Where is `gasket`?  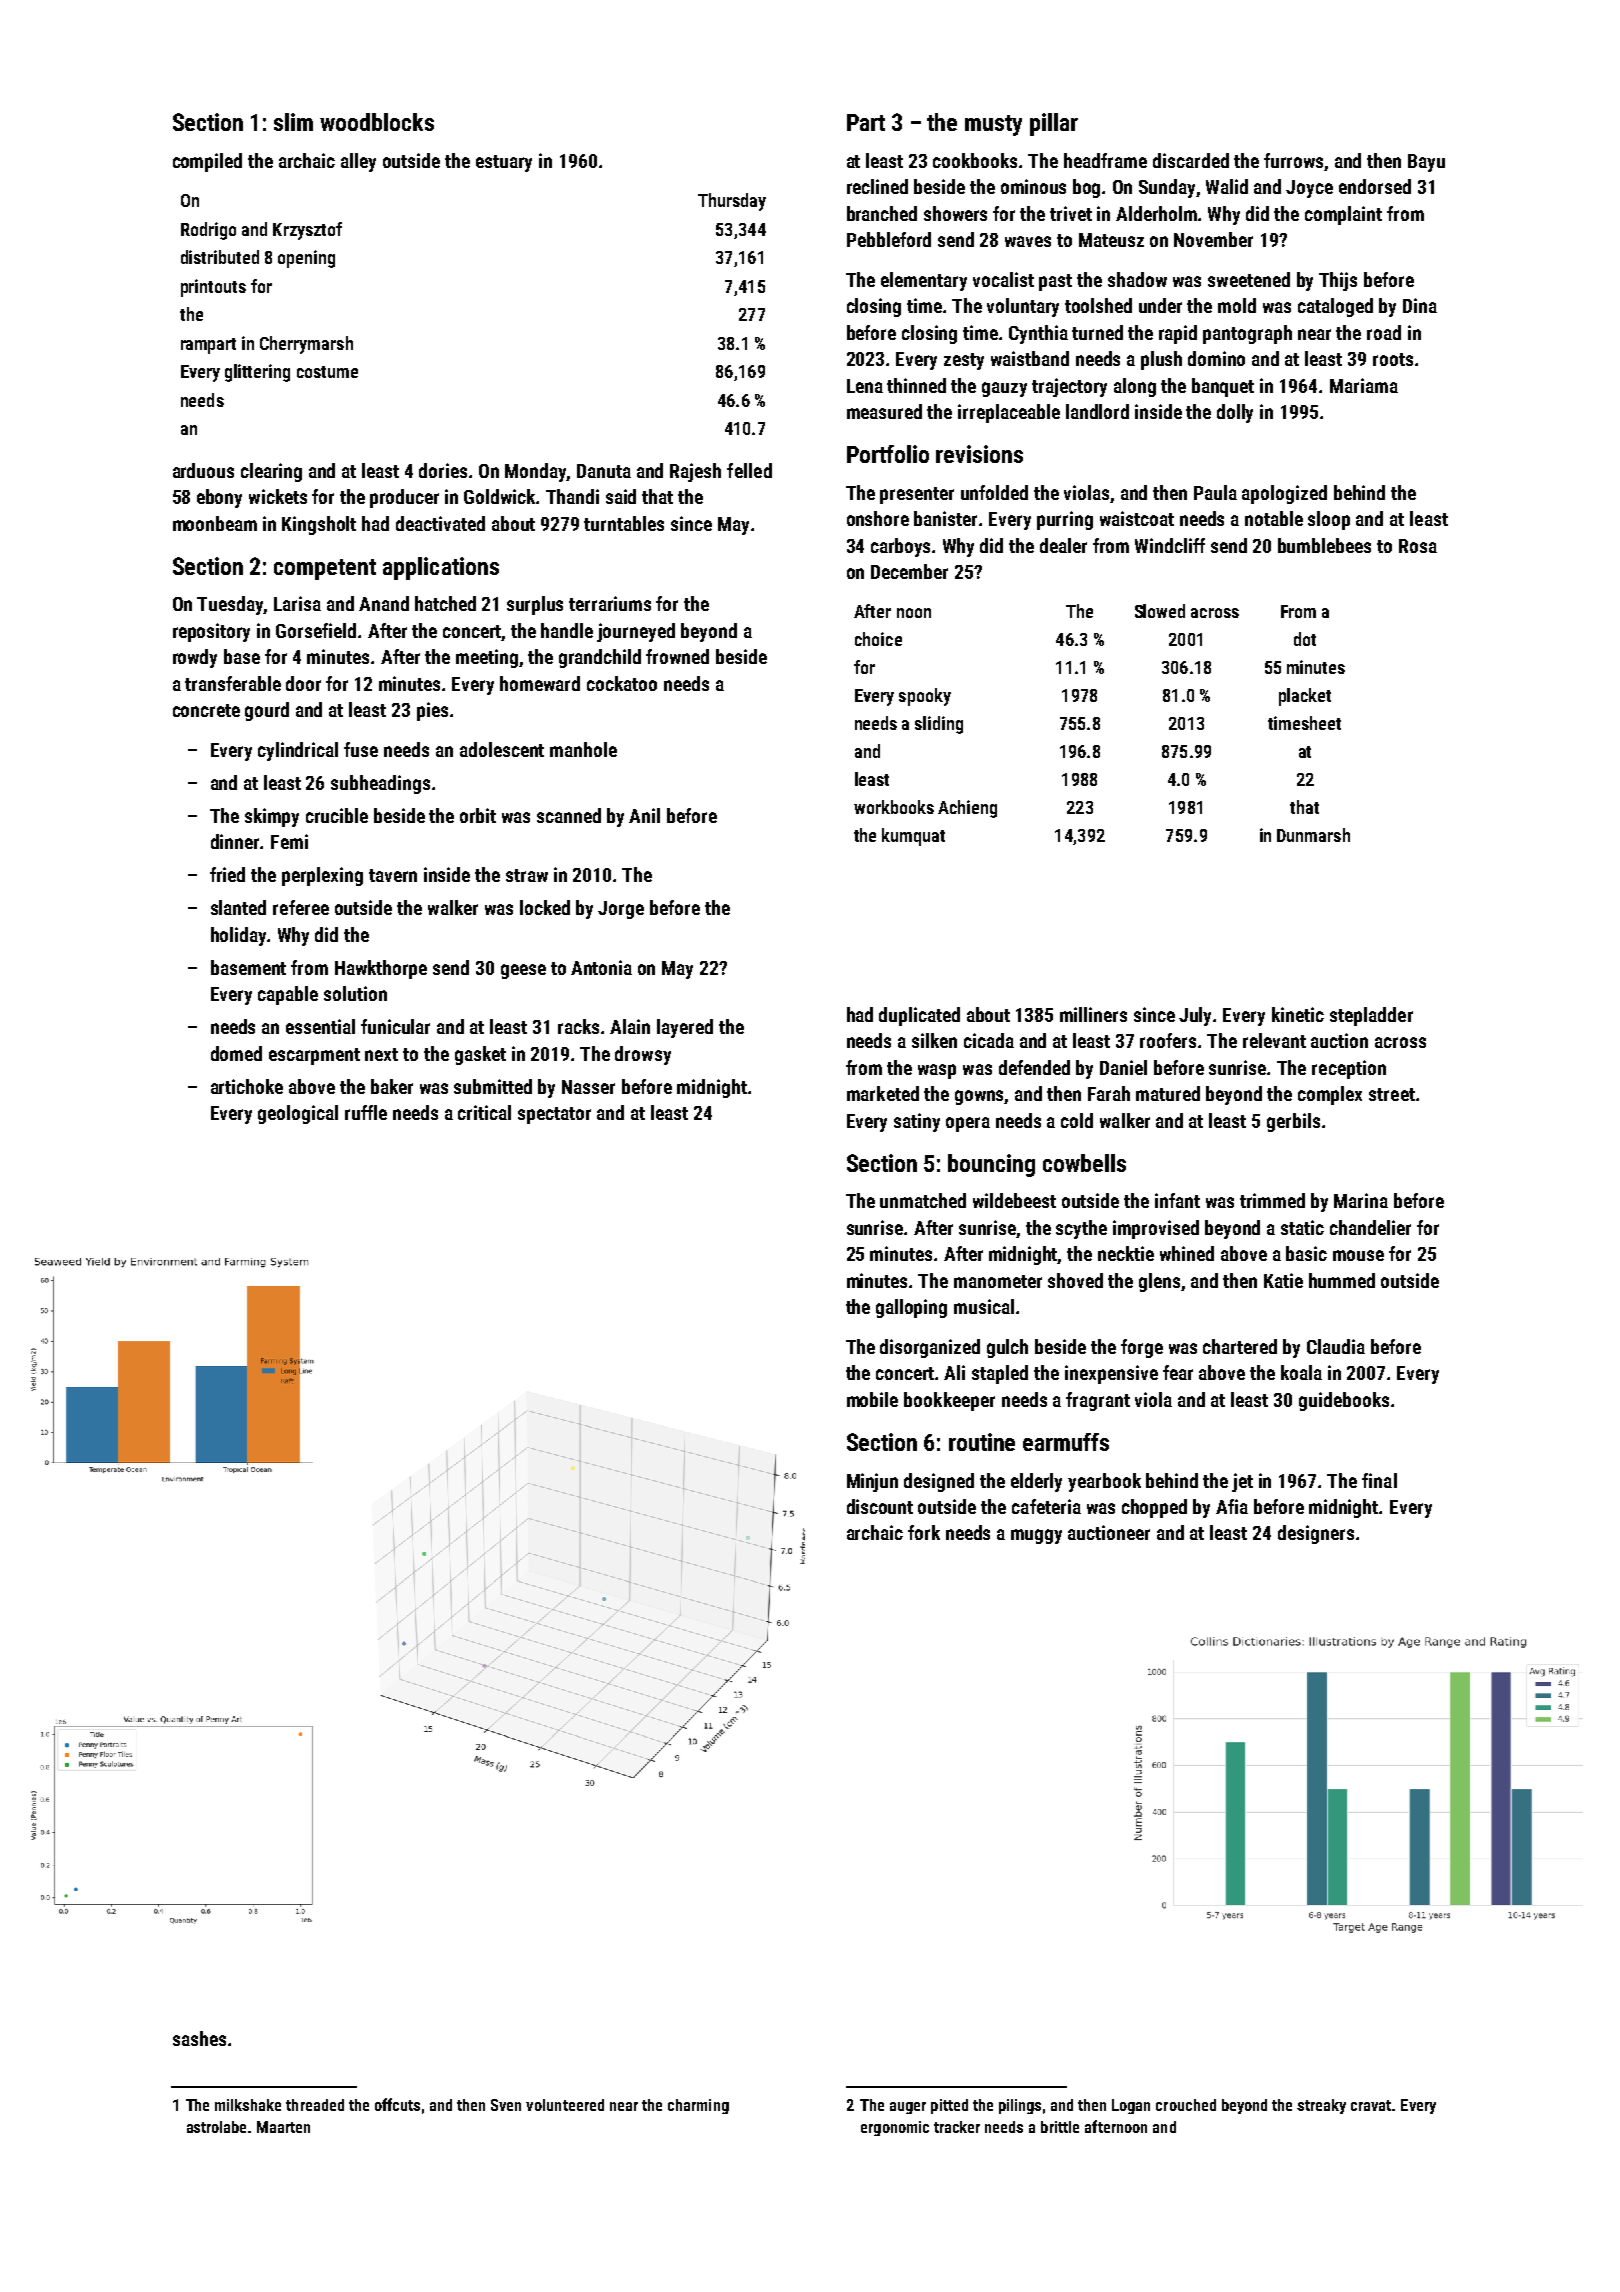 gasket is located at coordinates (480, 1055).
